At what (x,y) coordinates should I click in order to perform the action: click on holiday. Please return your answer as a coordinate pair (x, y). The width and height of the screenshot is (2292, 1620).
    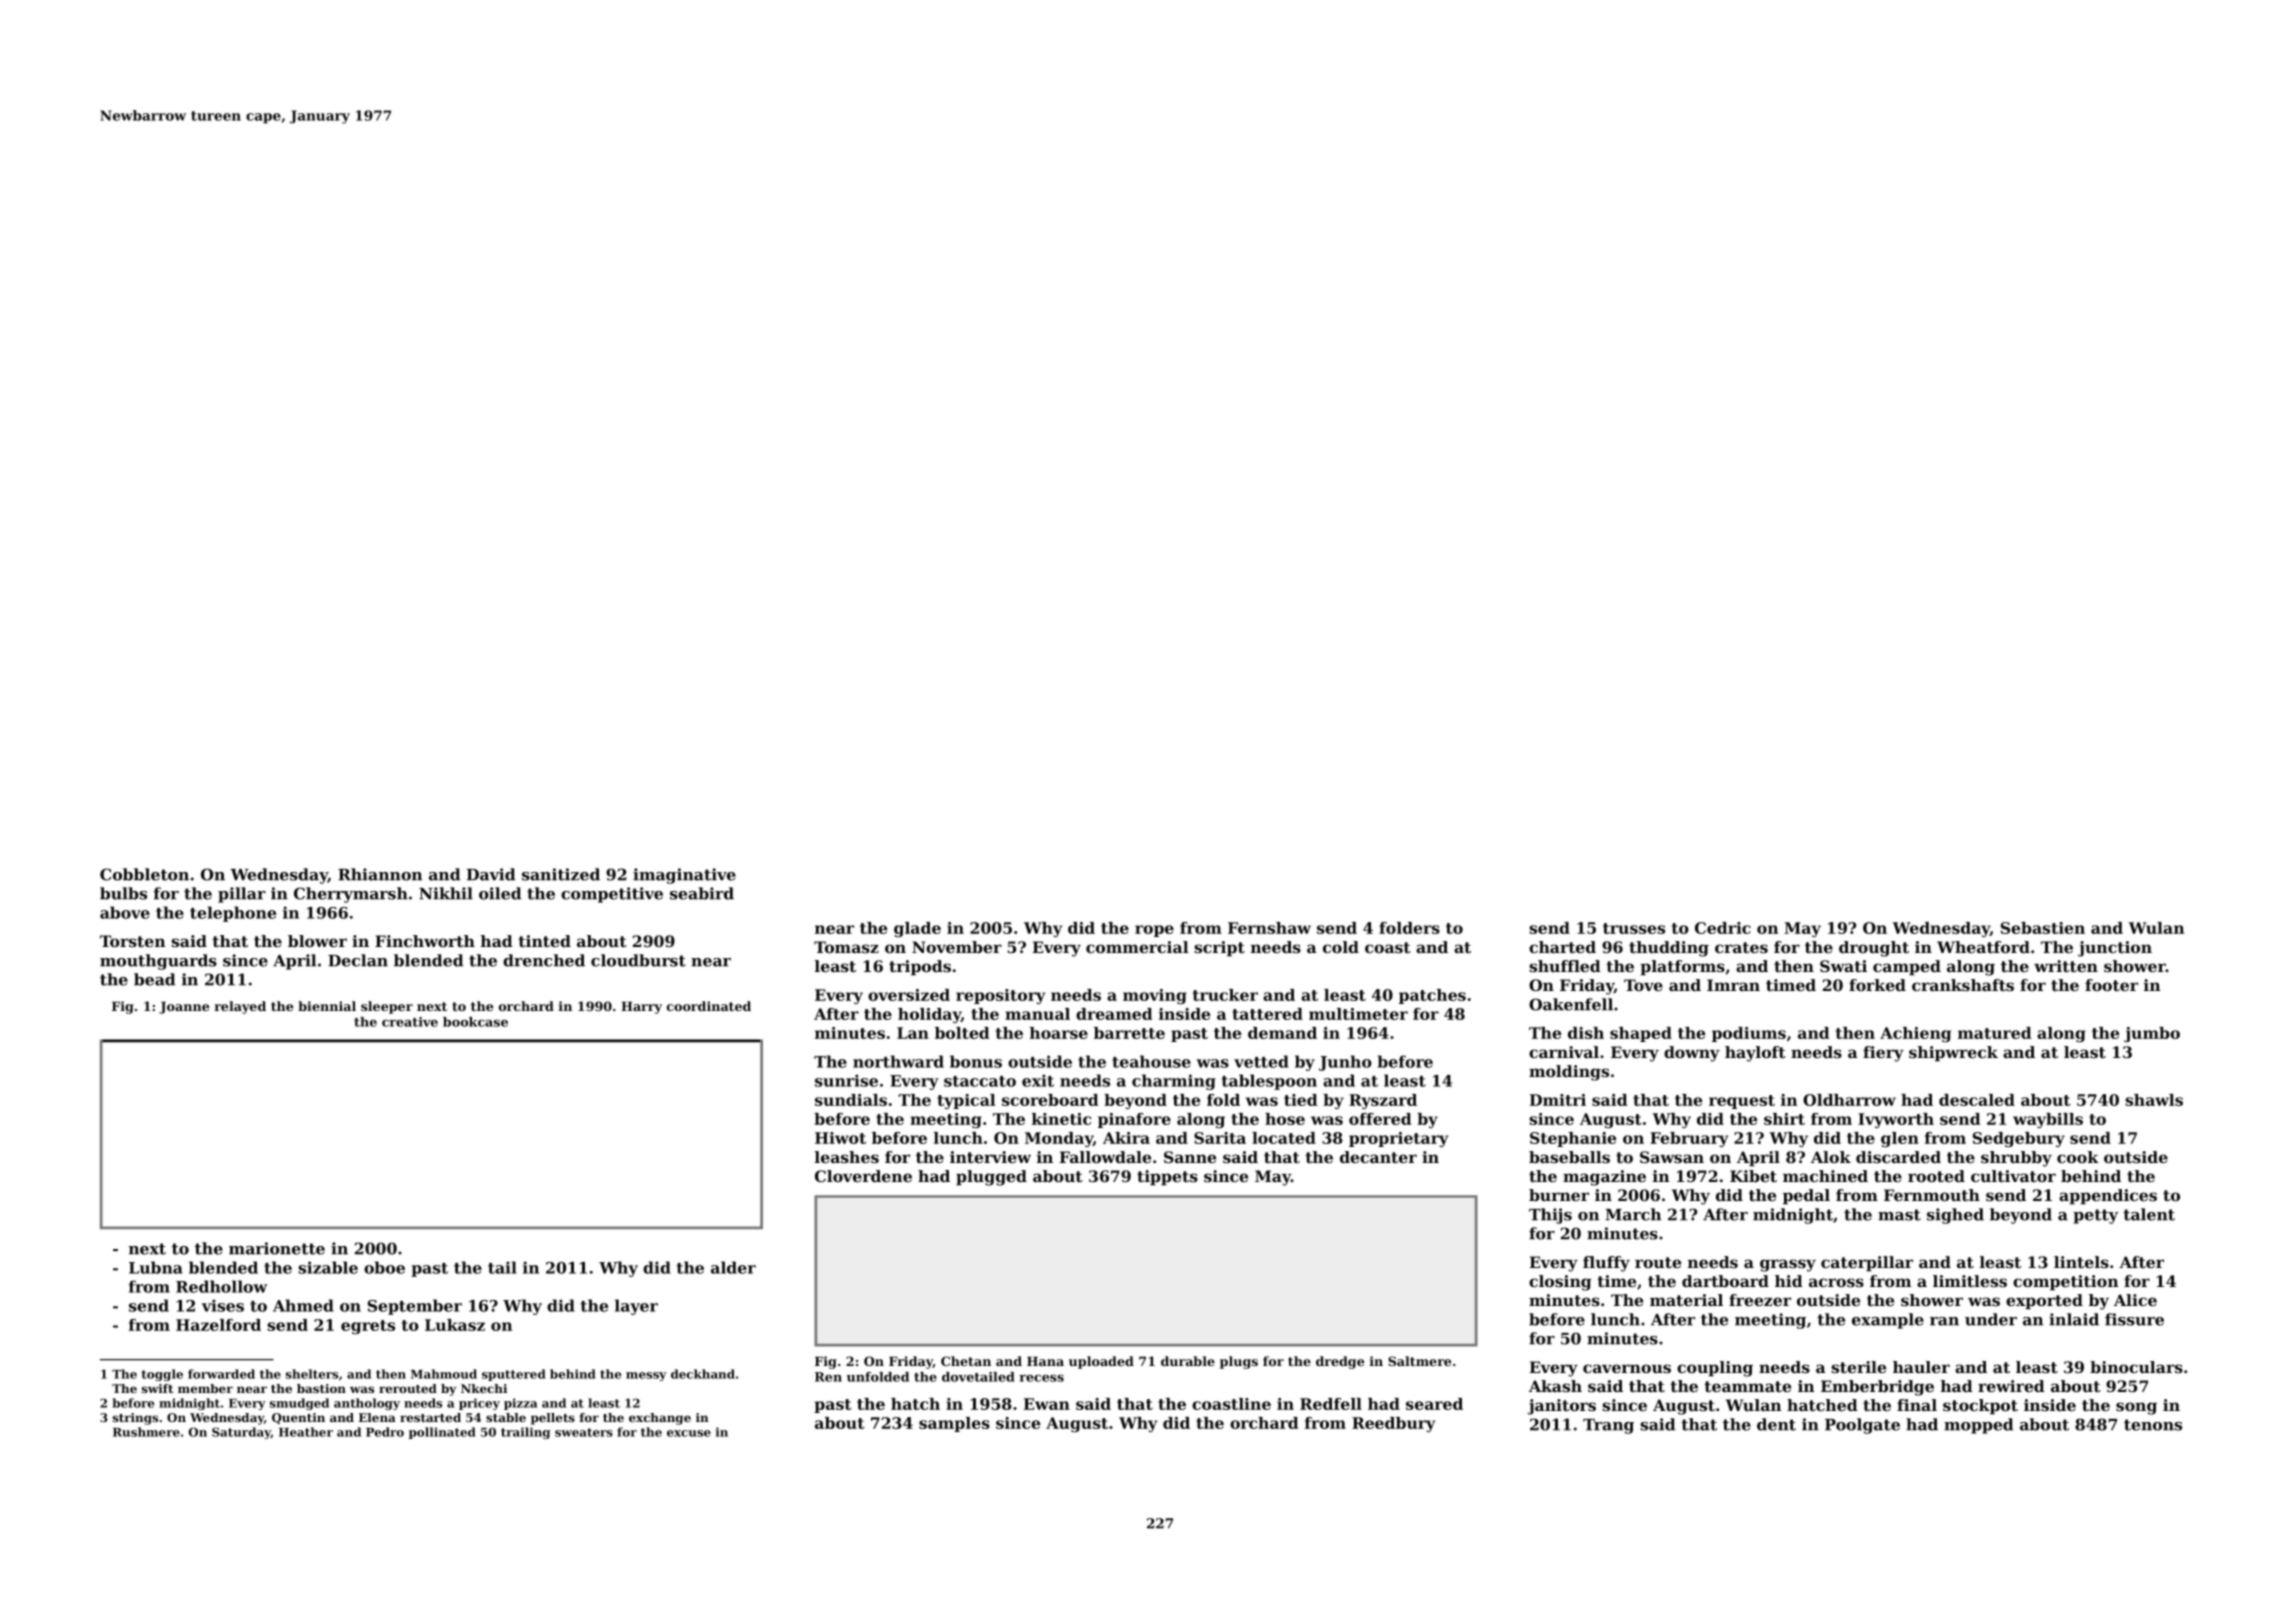
    Looking at the image, I should click on (929, 1015).
